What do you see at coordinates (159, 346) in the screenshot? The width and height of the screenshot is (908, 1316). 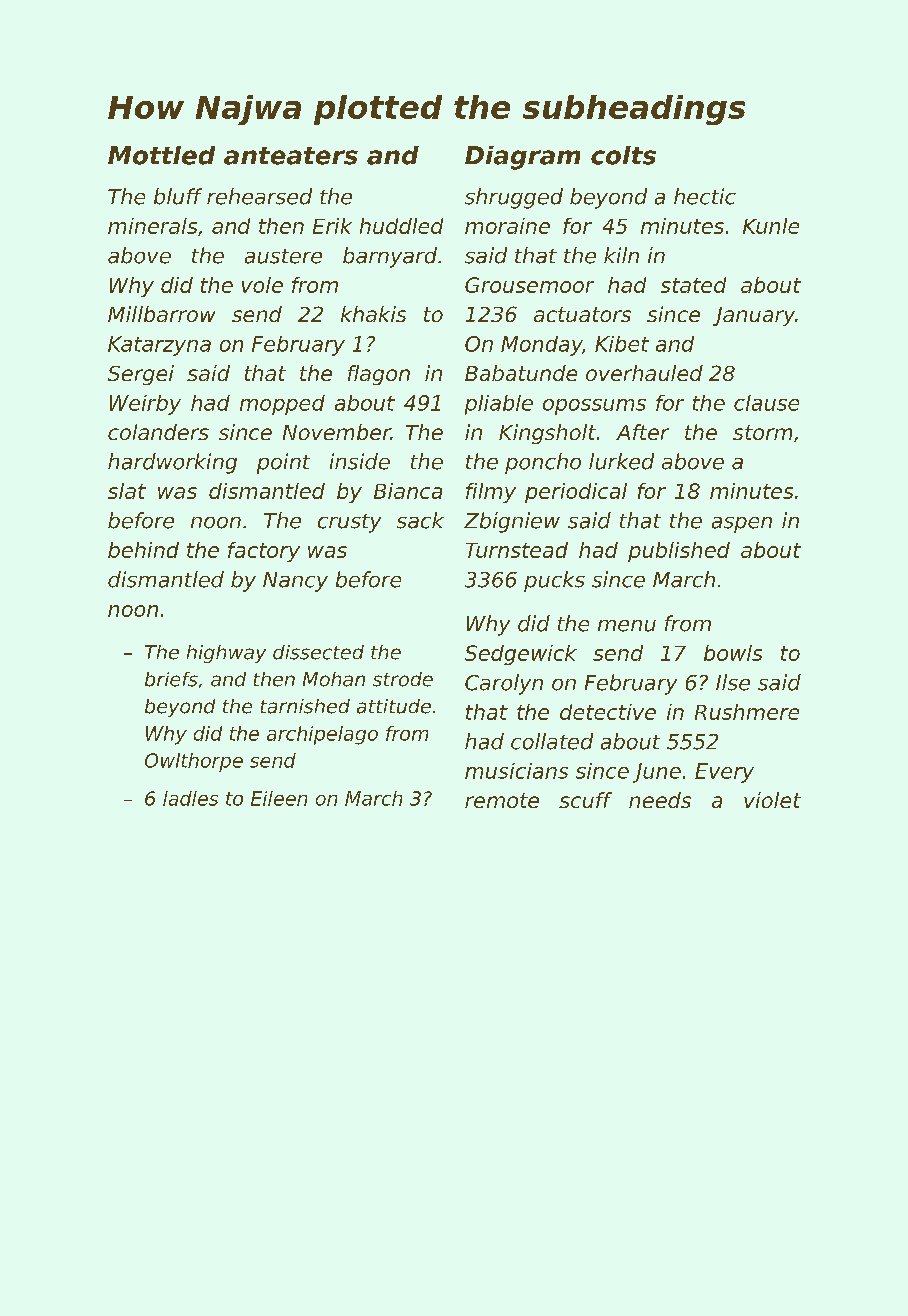 I see `Katarzyna` at bounding box center [159, 346].
